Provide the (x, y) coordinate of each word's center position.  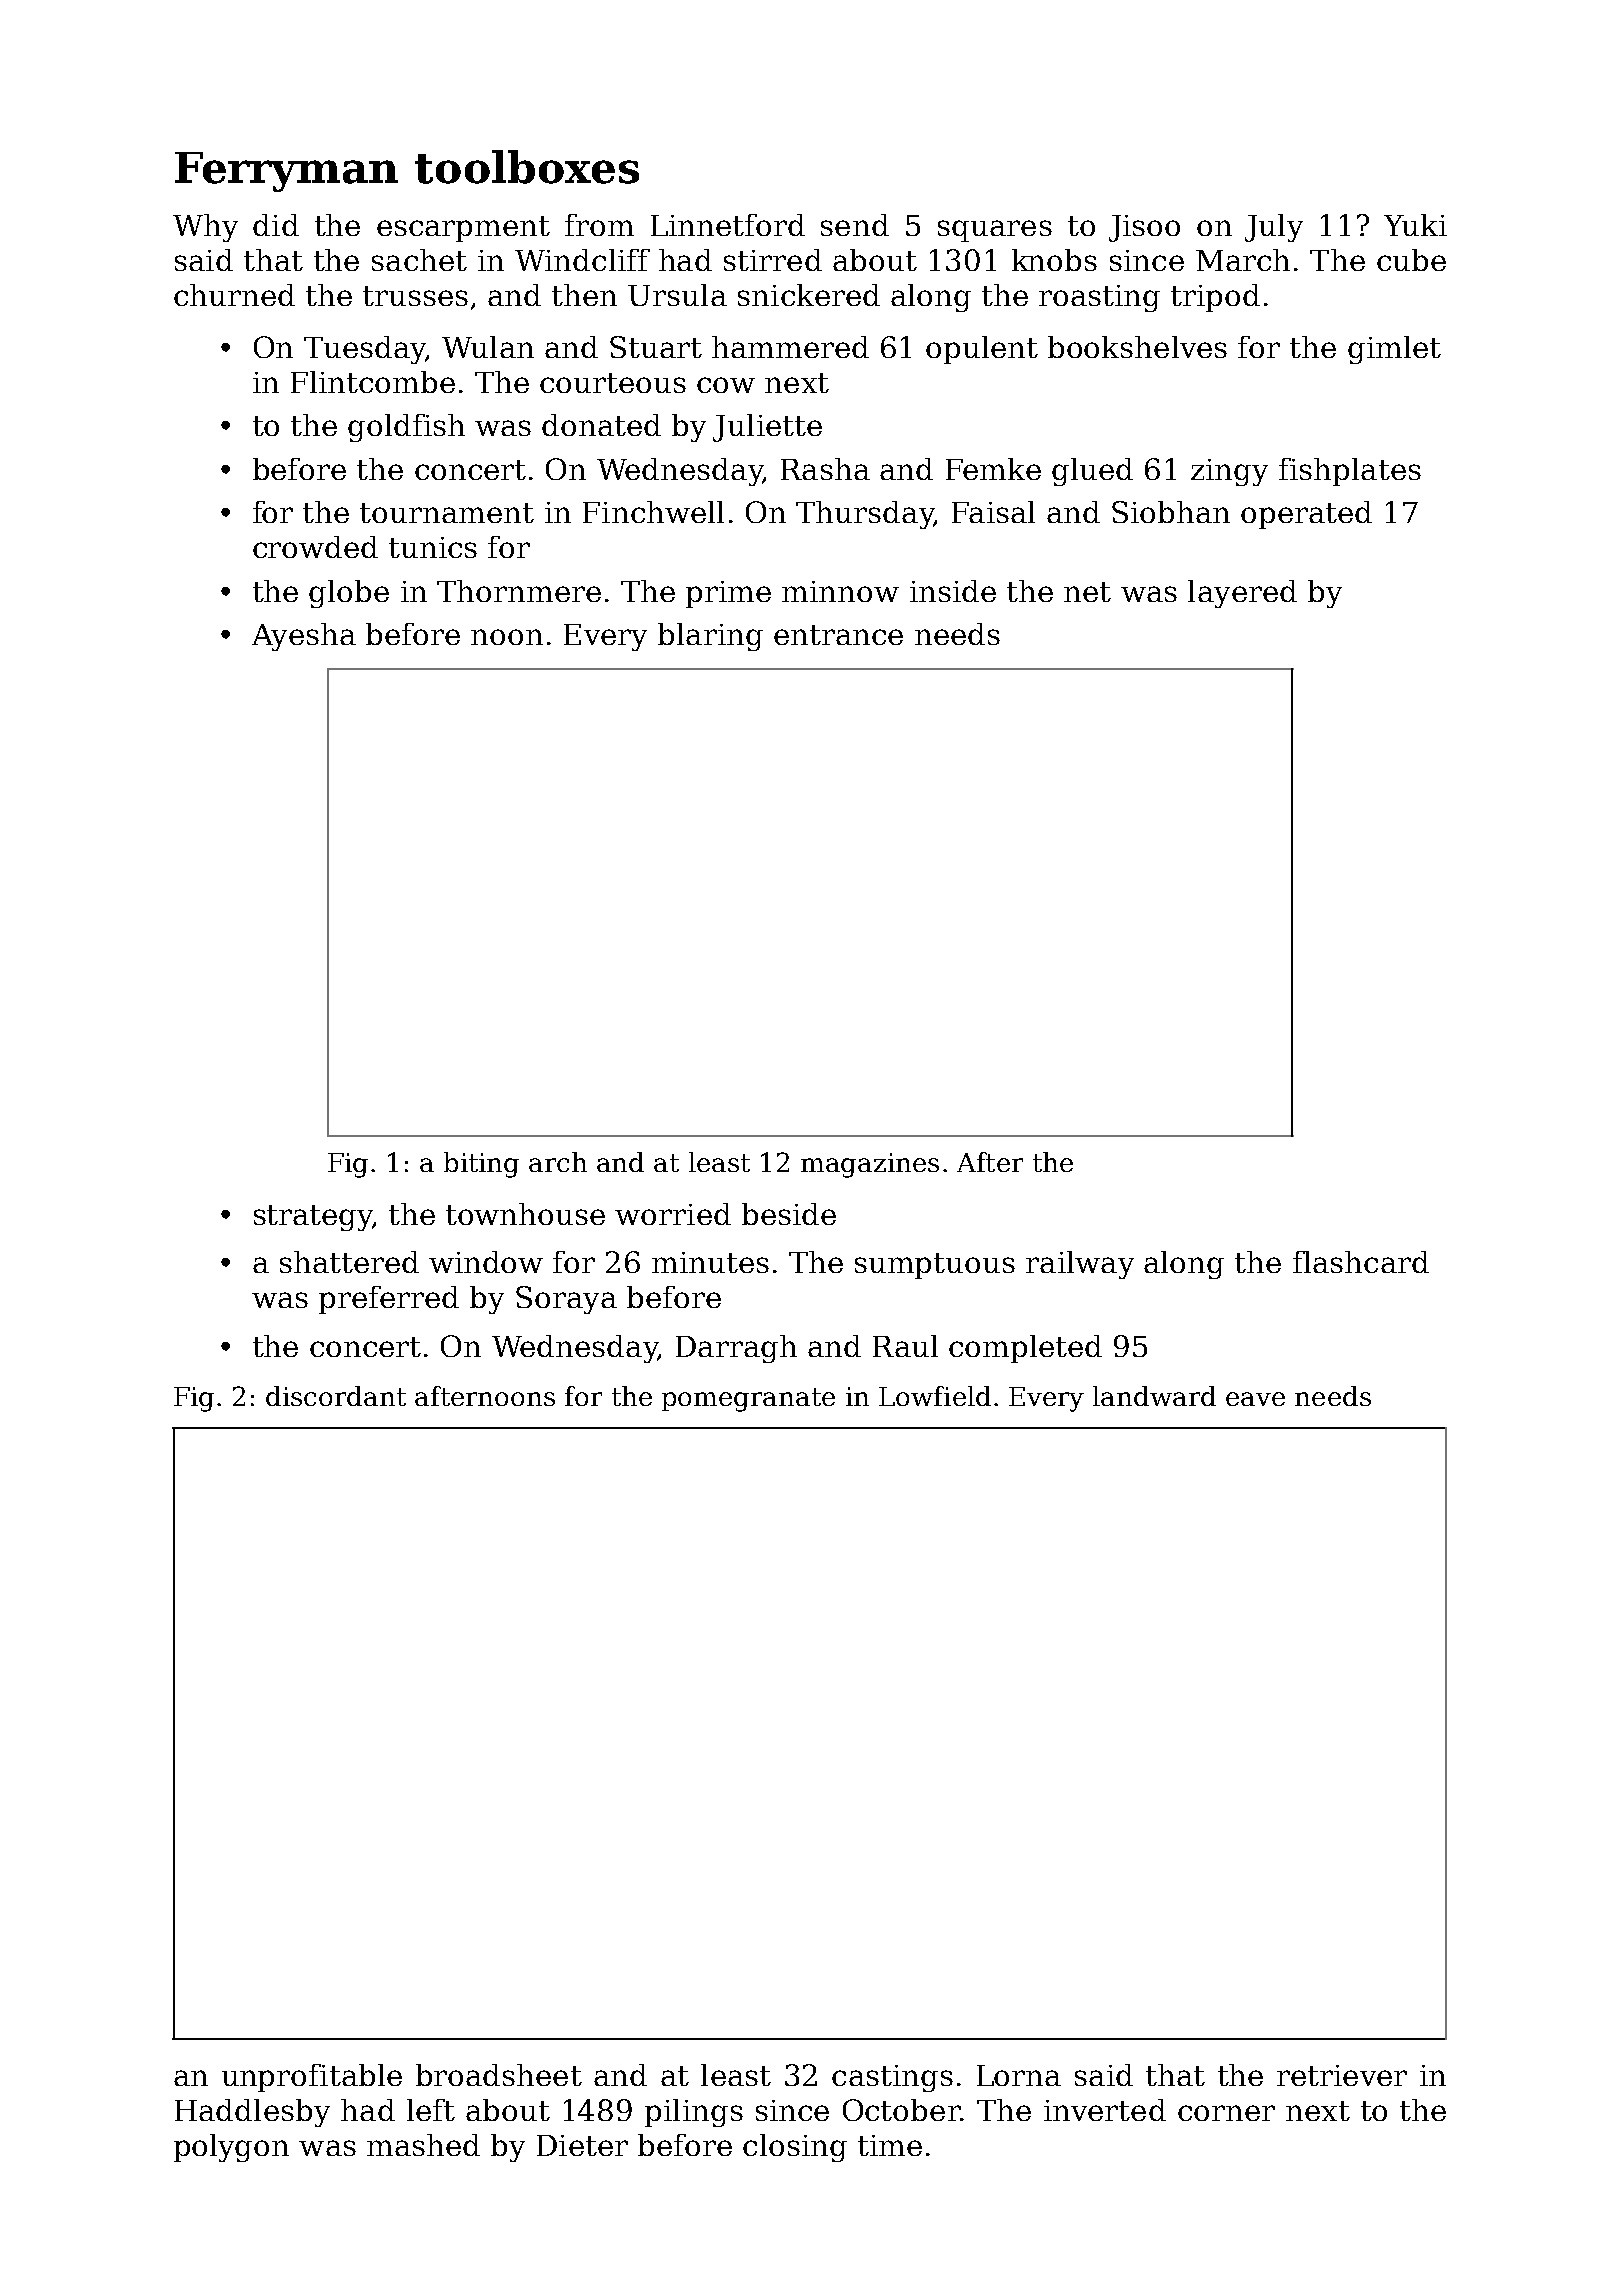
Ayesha (304, 637)
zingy (1229, 472)
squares (995, 231)
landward (1154, 1396)
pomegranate (748, 1400)
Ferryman (286, 172)
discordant (336, 1396)
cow (726, 385)
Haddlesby (252, 2113)
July (1274, 228)
